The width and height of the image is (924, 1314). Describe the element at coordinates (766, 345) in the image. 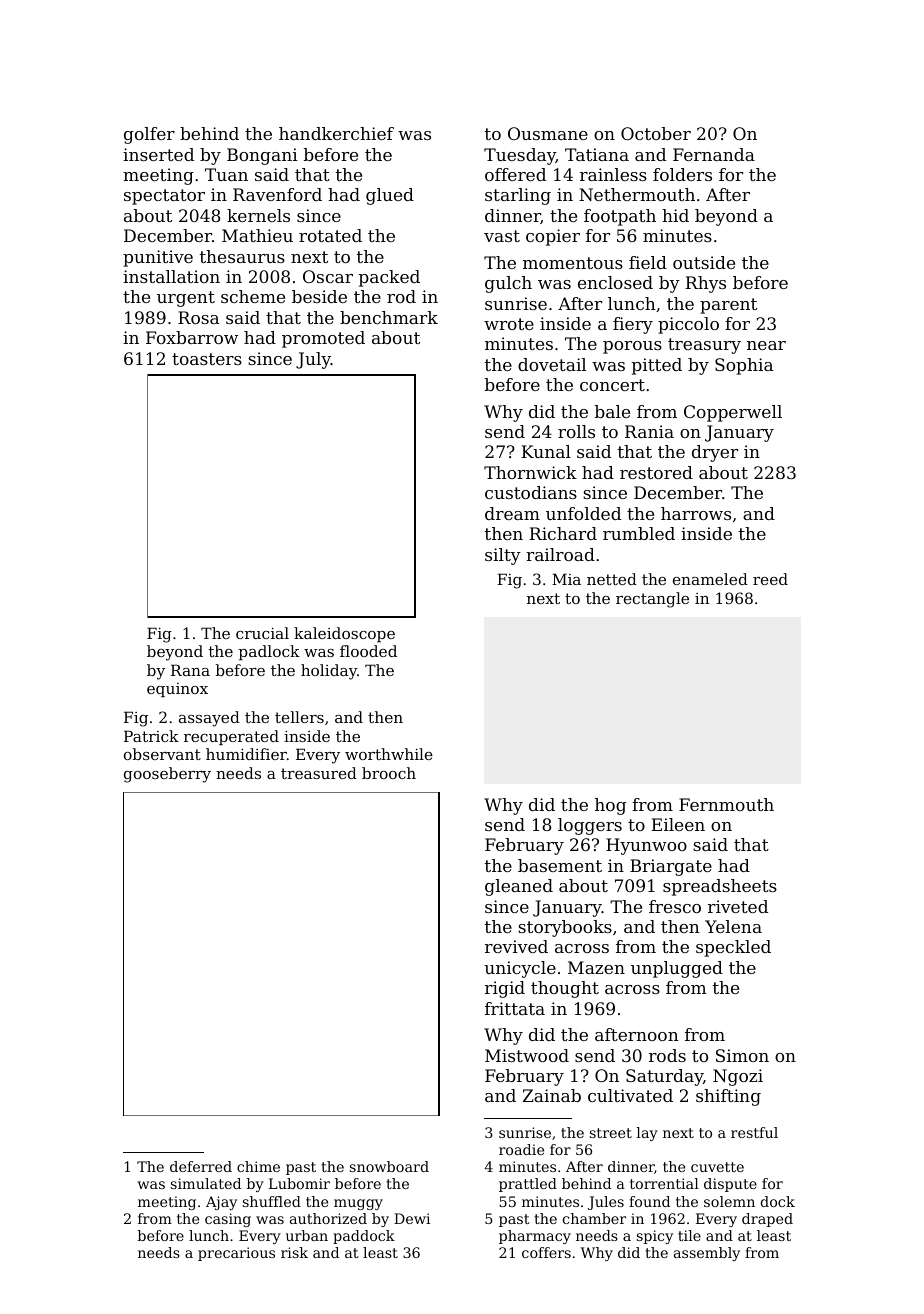

I see `near` at that location.
